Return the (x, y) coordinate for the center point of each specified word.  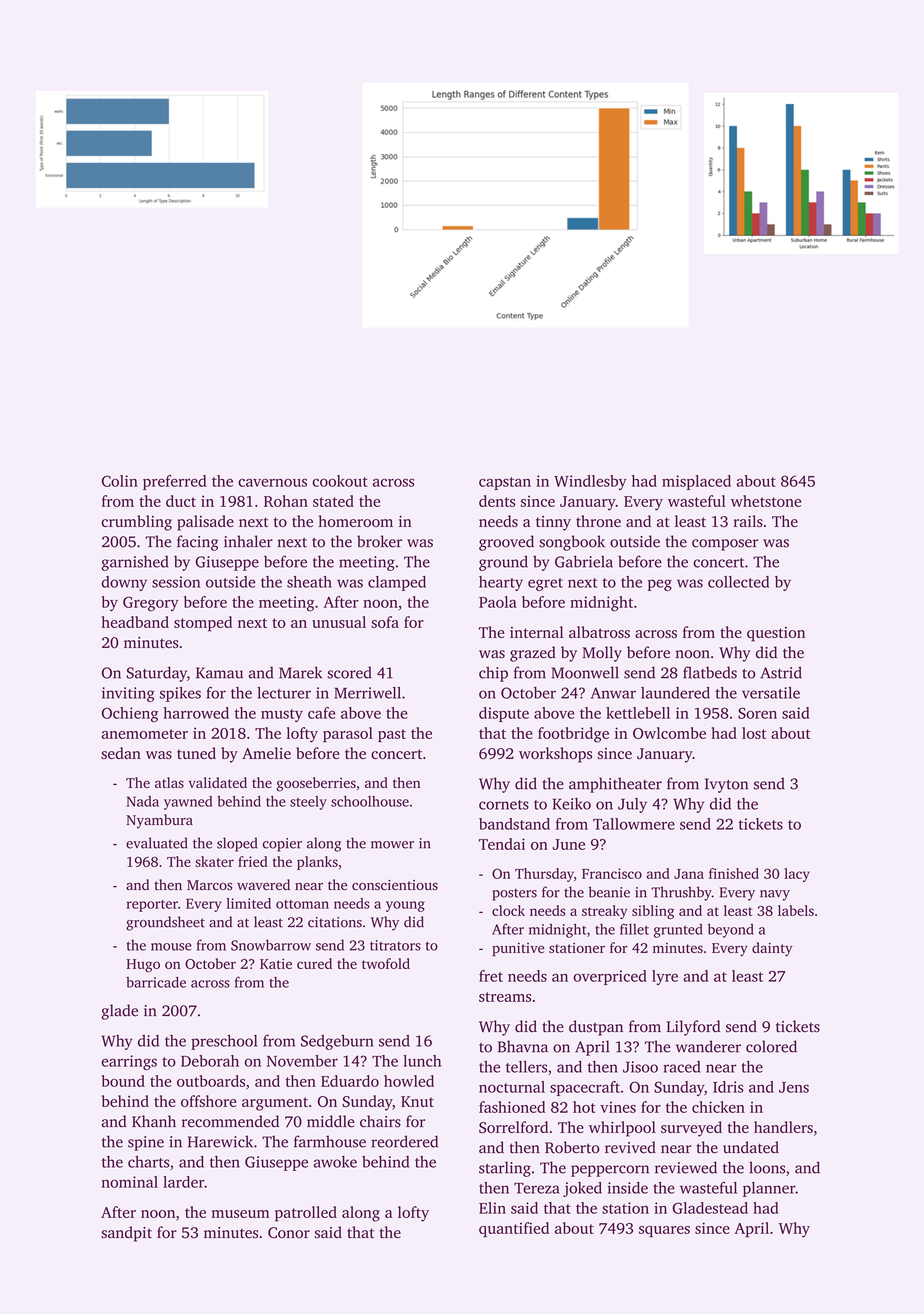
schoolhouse (370, 801)
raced (682, 1067)
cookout (340, 481)
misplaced (696, 482)
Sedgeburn (337, 1042)
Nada (142, 801)
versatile (771, 693)
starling (505, 1169)
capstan (505, 483)
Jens (794, 1087)
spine (146, 1143)
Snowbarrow (271, 945)
